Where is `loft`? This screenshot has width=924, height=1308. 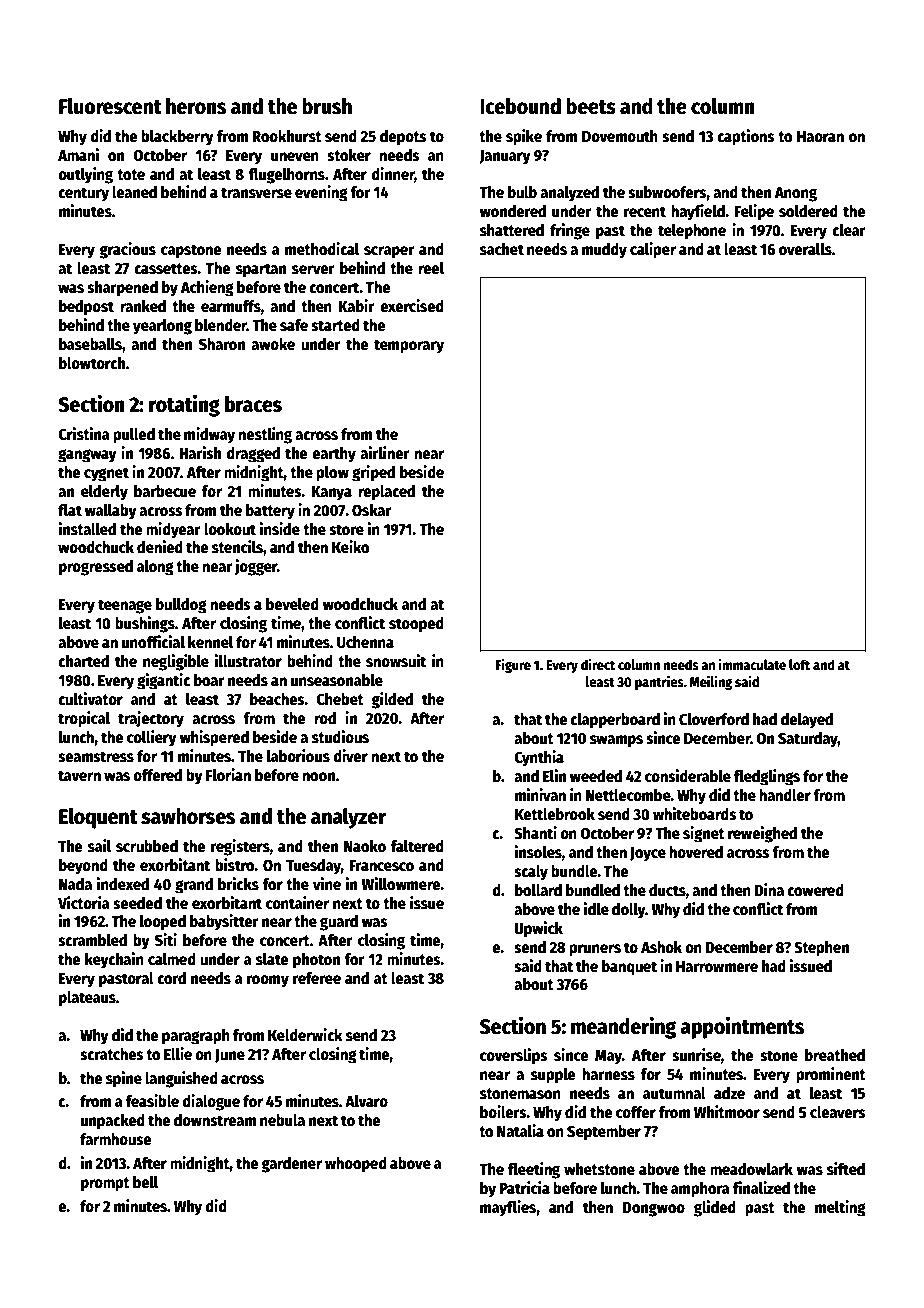
loft is located at coordinates (799, 664).
